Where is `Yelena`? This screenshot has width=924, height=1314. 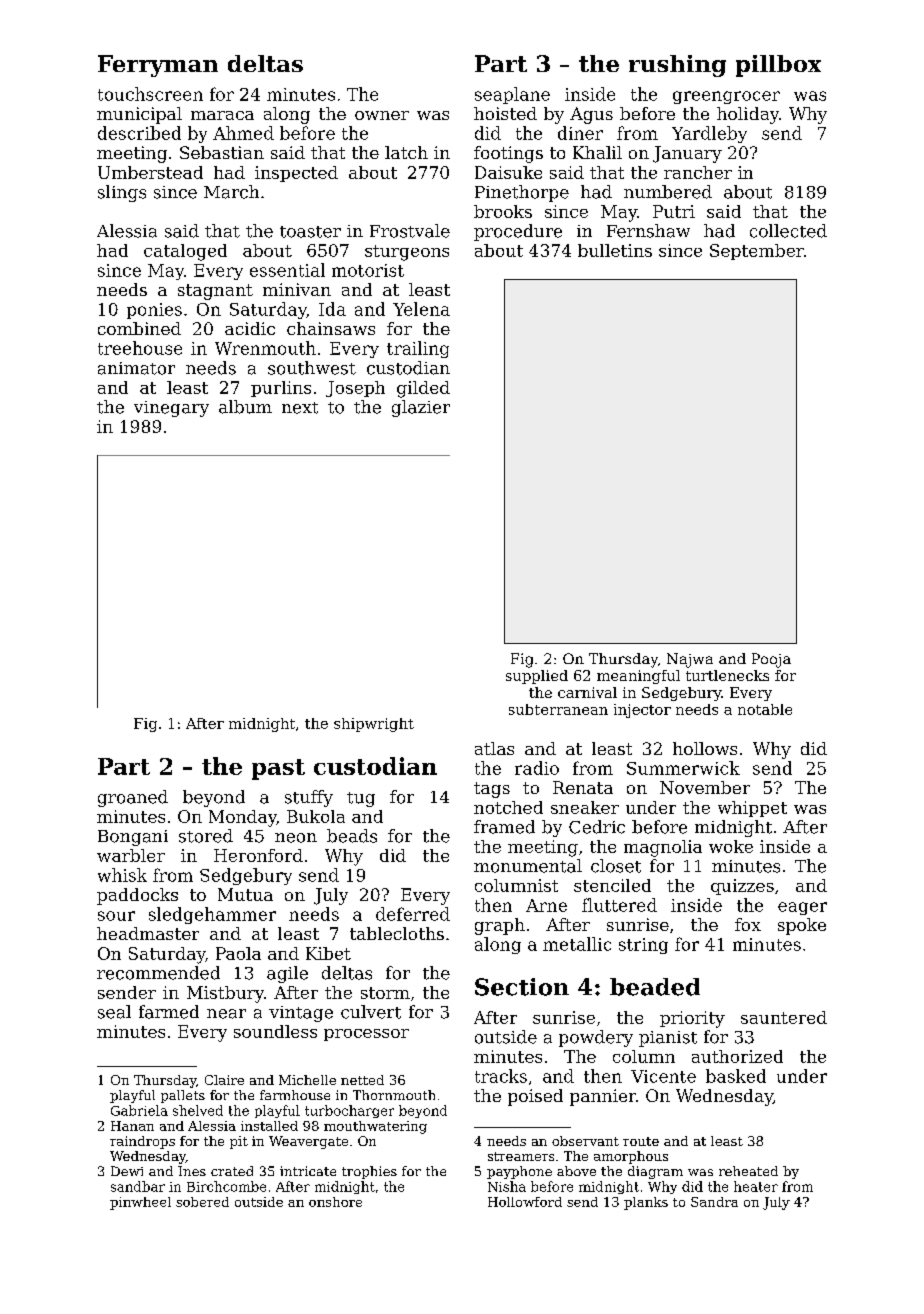 Yelena is located at coordinates (421, 309).
